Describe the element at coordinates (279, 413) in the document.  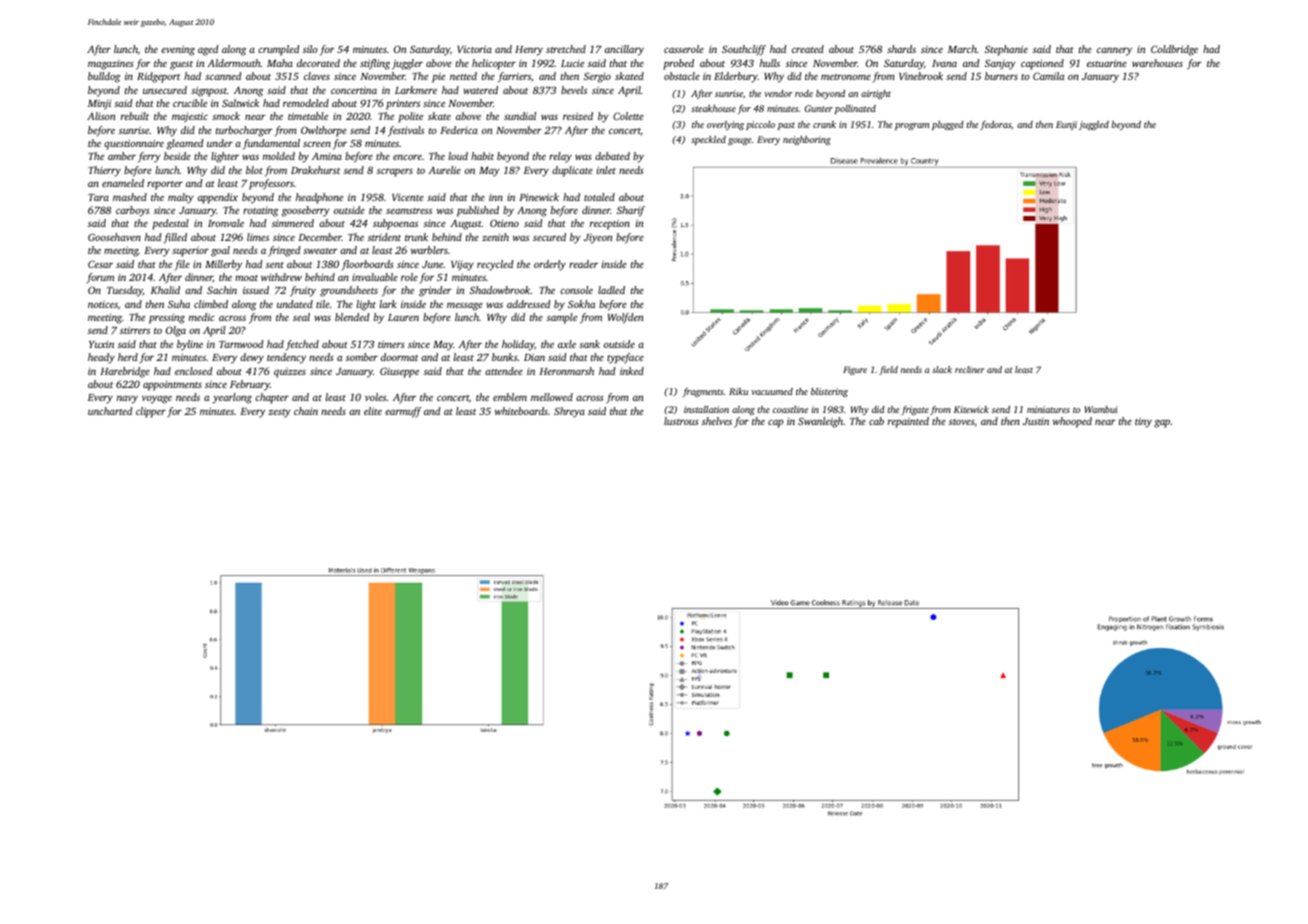
I see `zesty` at that location.
